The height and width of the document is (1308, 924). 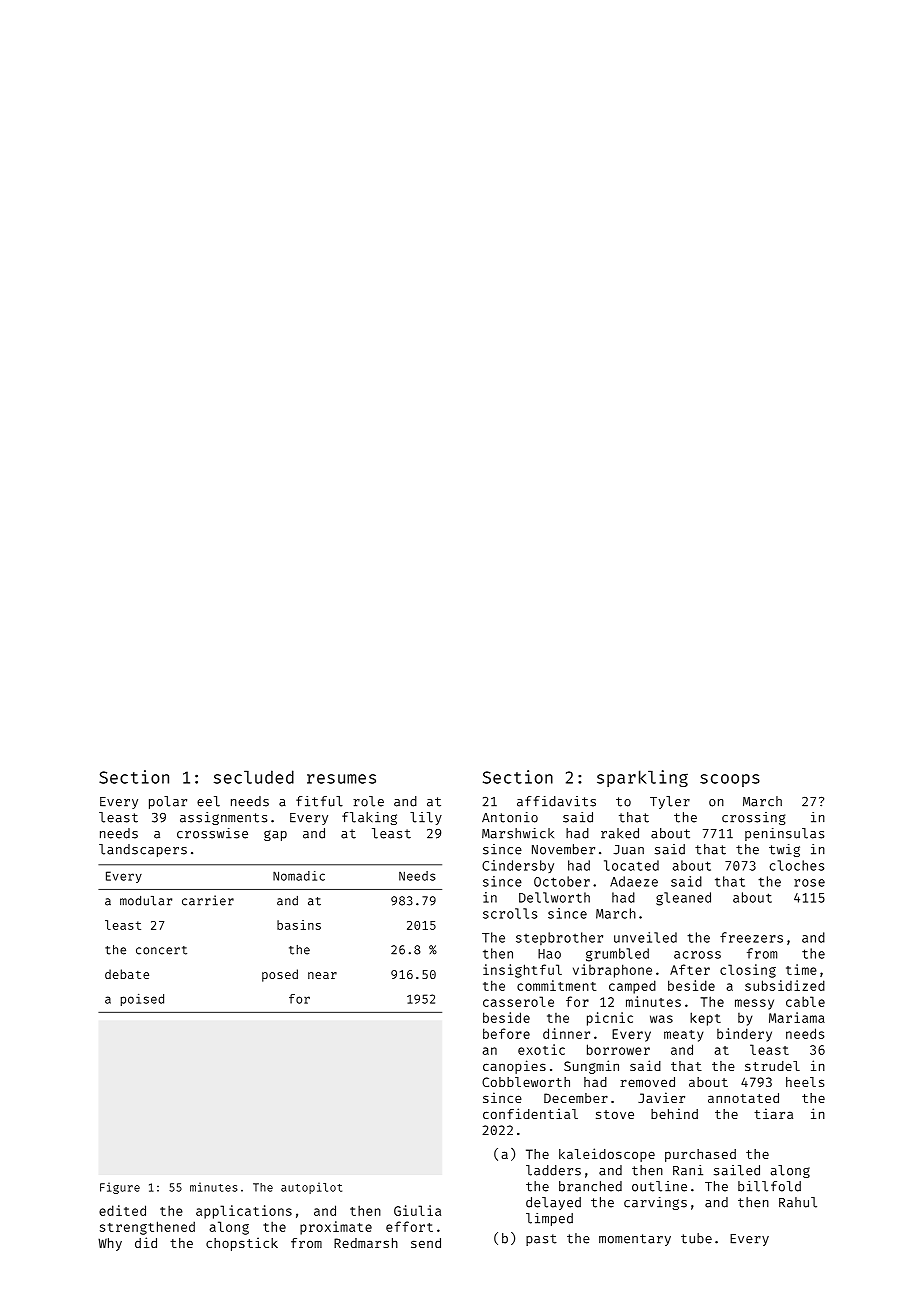 What do you see at coordinates (553, 1170) in the document?
I see `ladders` at bounding box center [553, 1170].
